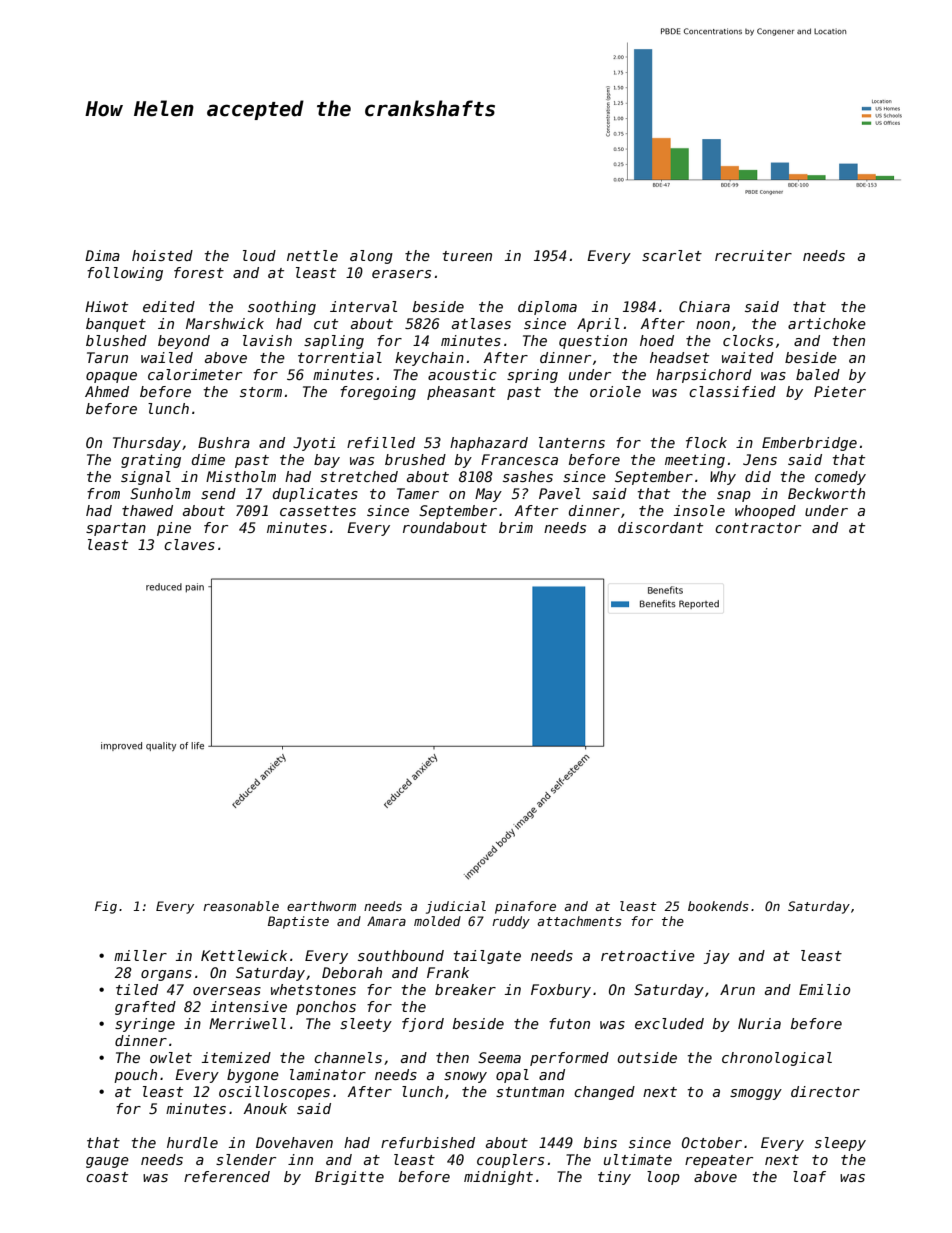  Describe the element at coordinates (259, 255) in the screenshot. I see `loud` at that location.
